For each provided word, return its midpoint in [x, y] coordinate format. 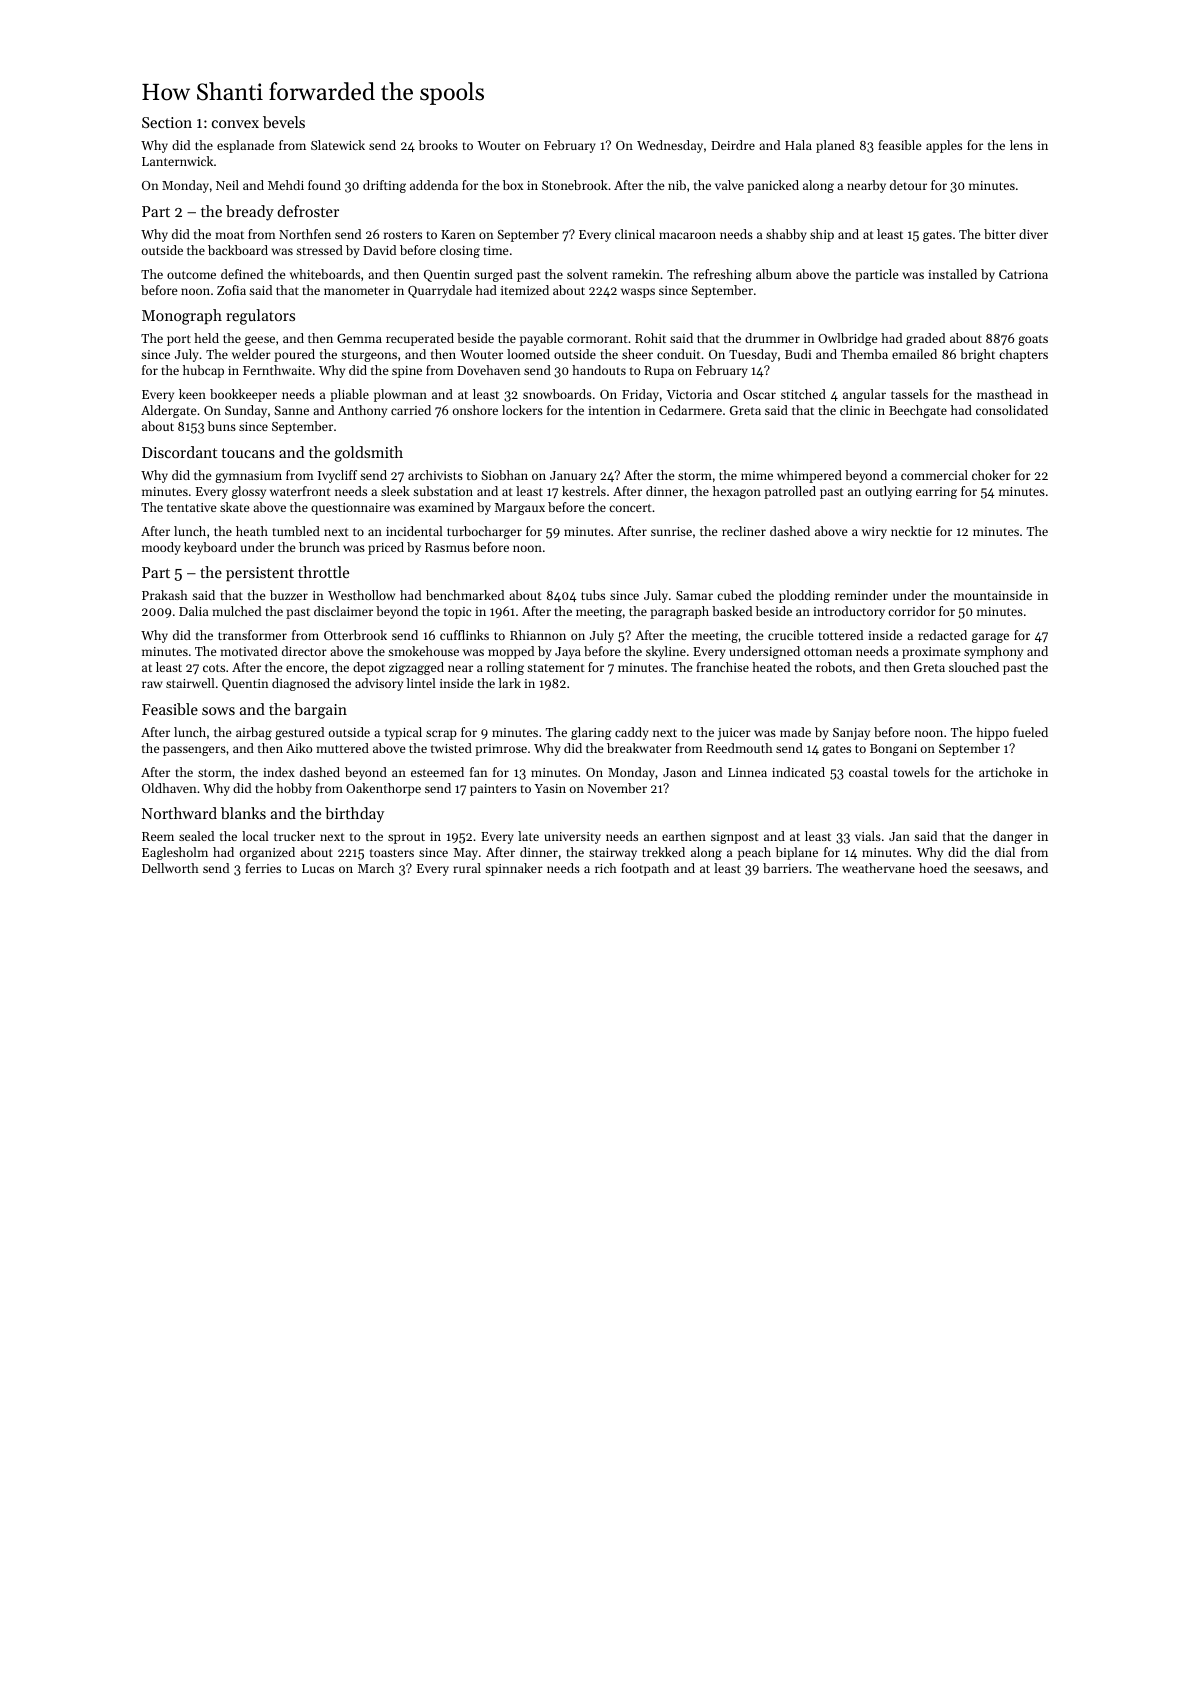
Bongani [893, 750]
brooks [438, 145]
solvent [587, 274]
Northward [179, 813]
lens [1021, 145]
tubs [593, 595]
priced [386, 548]
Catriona [1023, 274]
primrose [501, 750]
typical [403, 733]
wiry [874, 533]
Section [167, 122]
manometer [357, 291]
